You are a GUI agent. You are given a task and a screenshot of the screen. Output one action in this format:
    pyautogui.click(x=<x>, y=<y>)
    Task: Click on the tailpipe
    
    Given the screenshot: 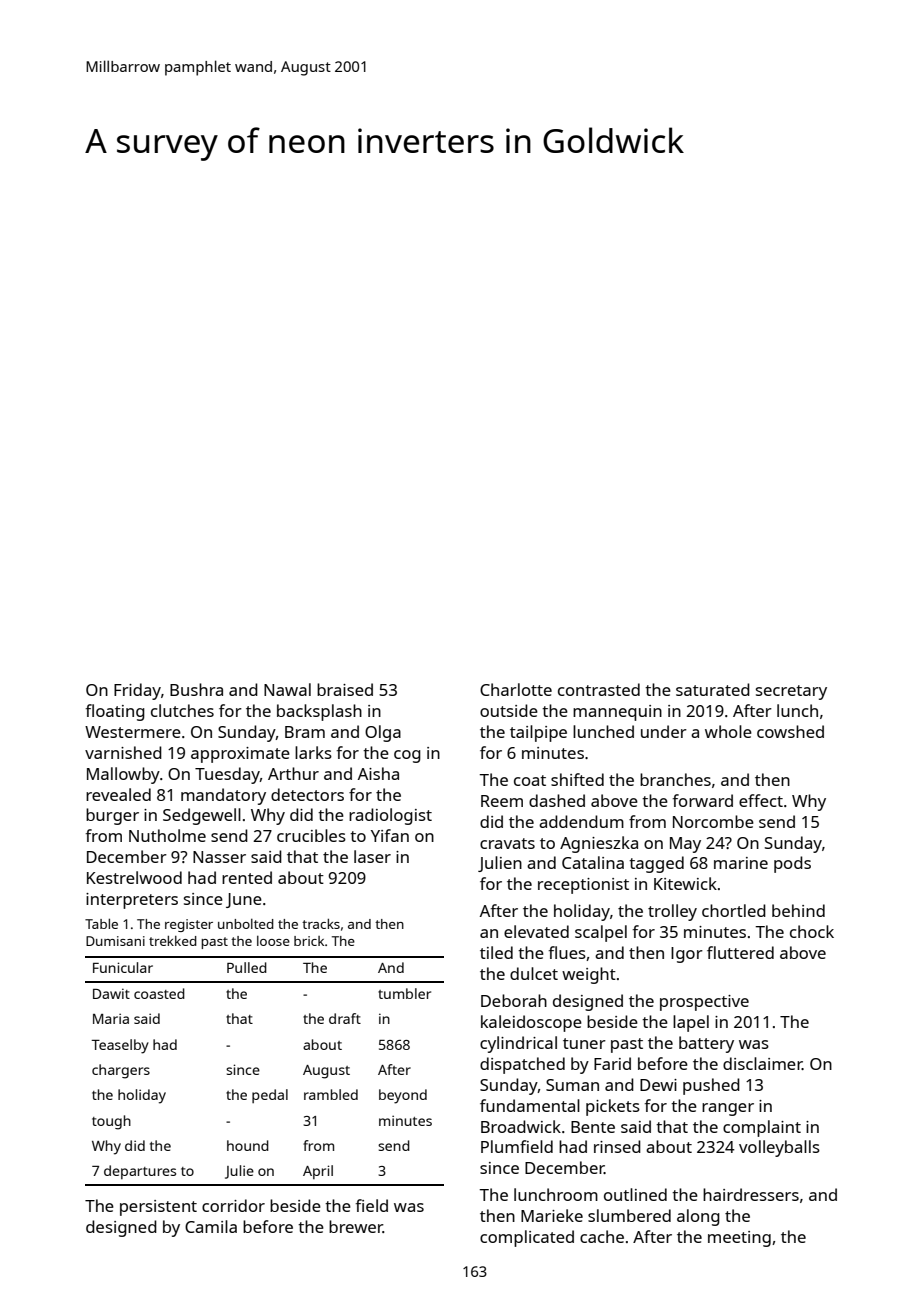 What is the action you would take?
    pyautogui.click(x=538, y=733)
